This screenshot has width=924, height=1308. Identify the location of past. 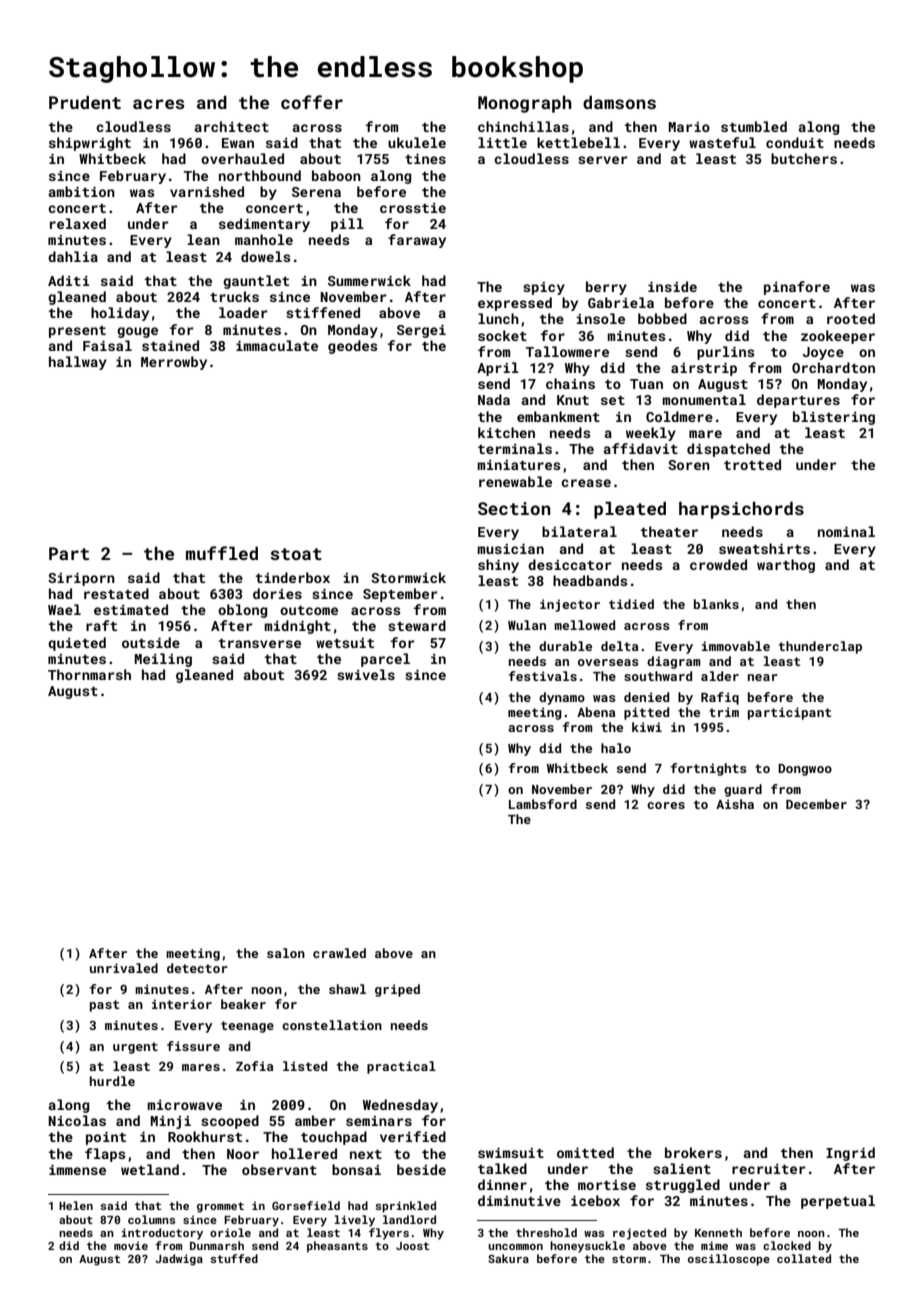
(104, 1006).
